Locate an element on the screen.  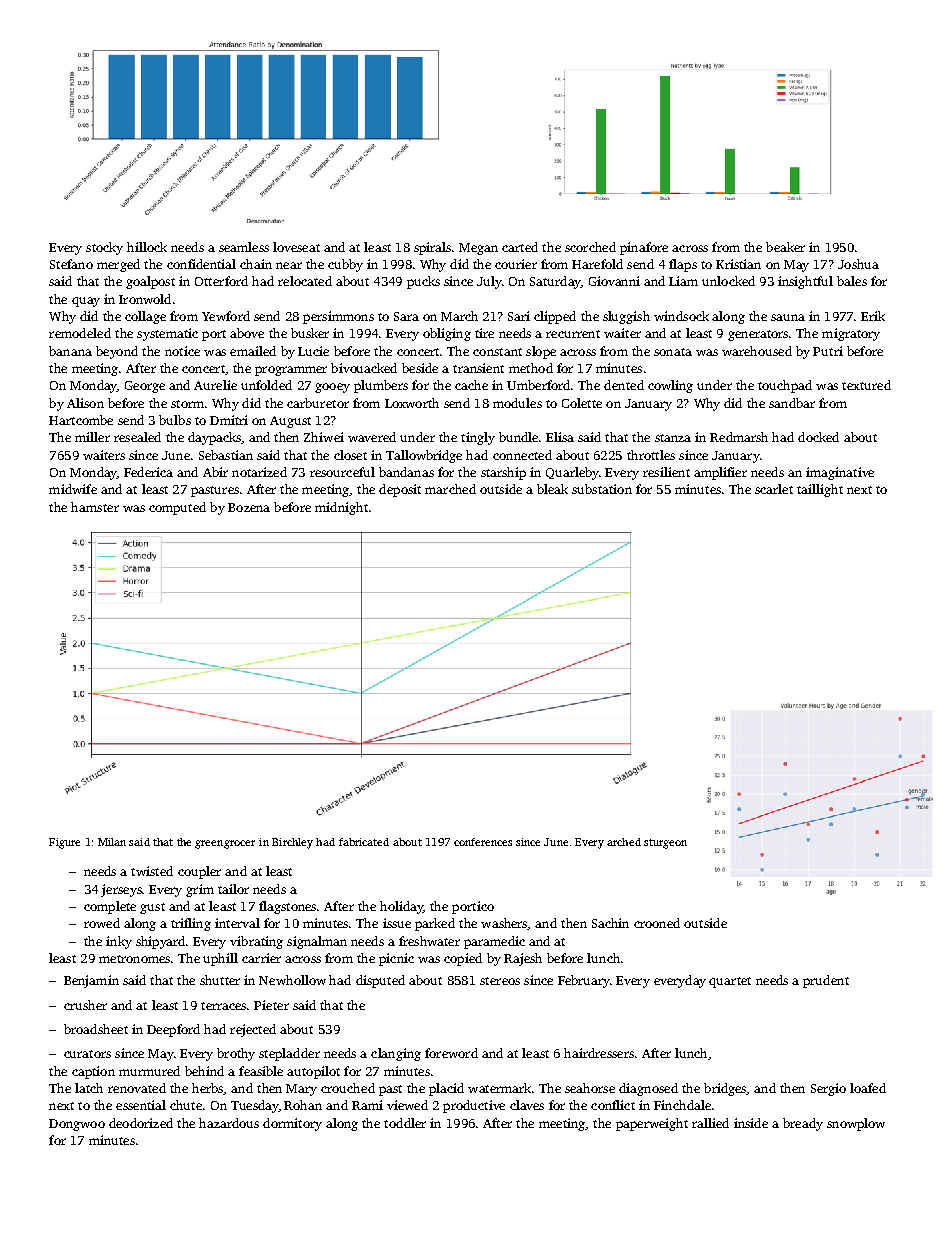
midnight is located at coordinates (341, 508).
